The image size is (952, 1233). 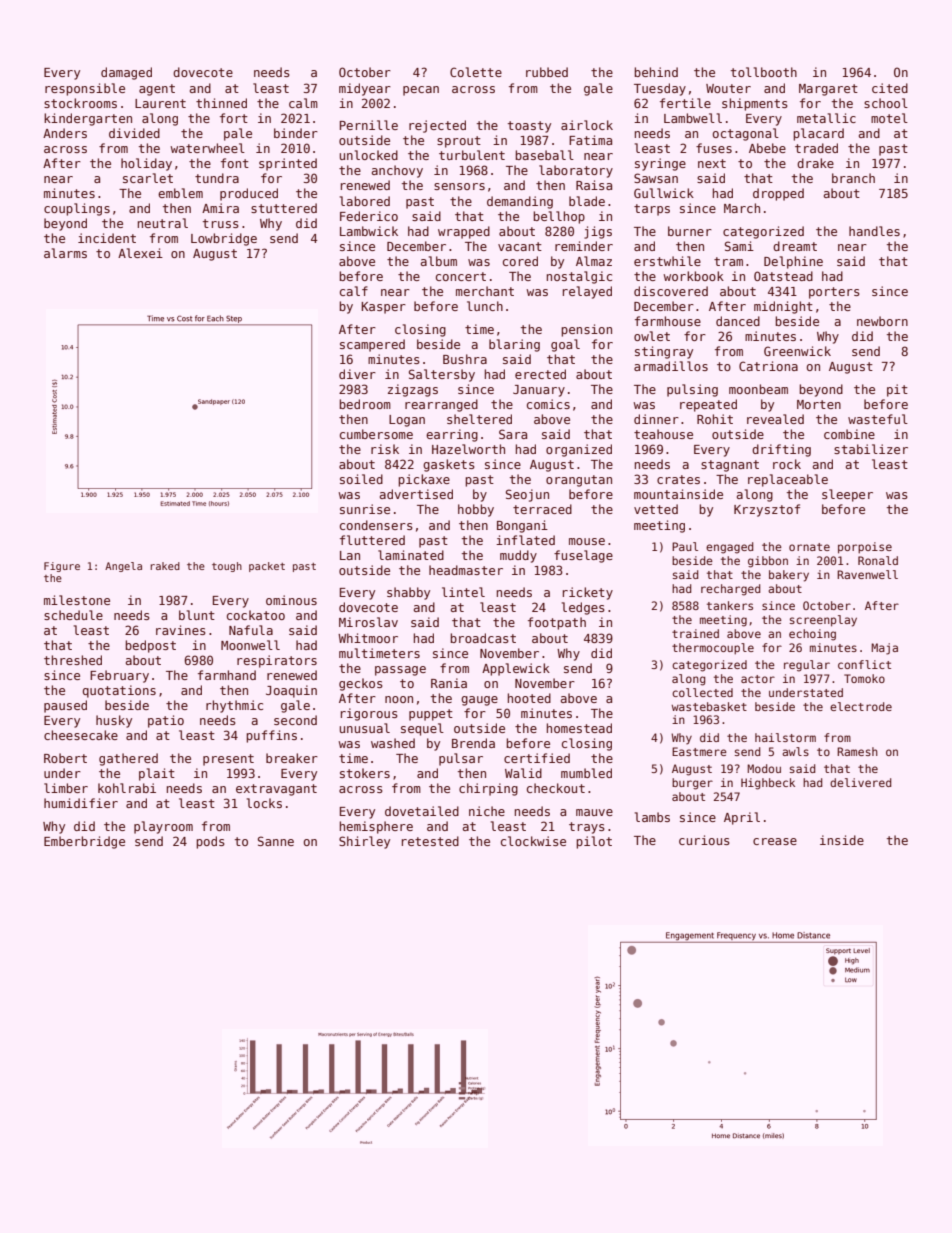 I want to click on kohlrabi, so click(x=127, y=788).
